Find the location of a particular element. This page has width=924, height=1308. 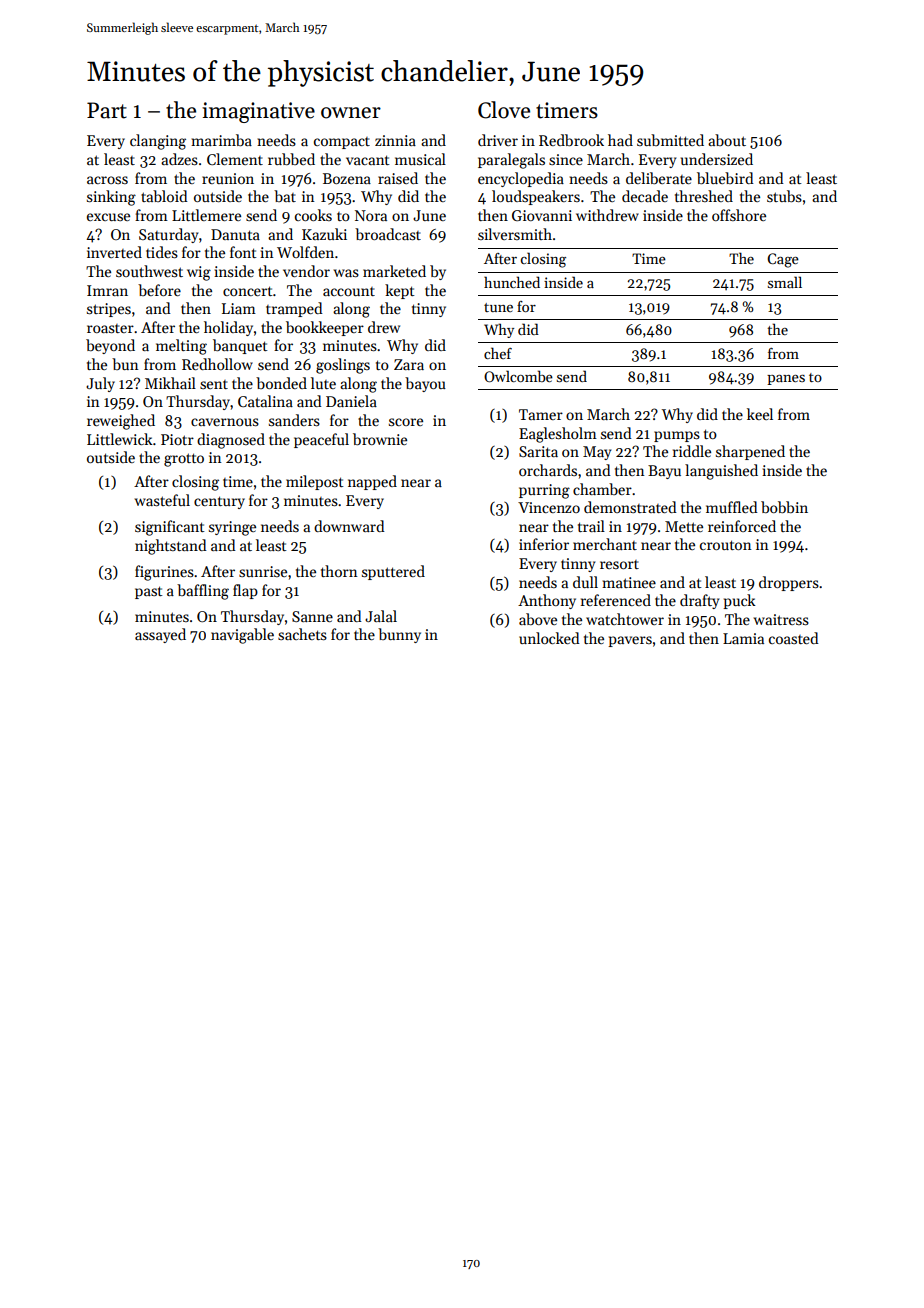

about is located at coordinates (727, 140).
